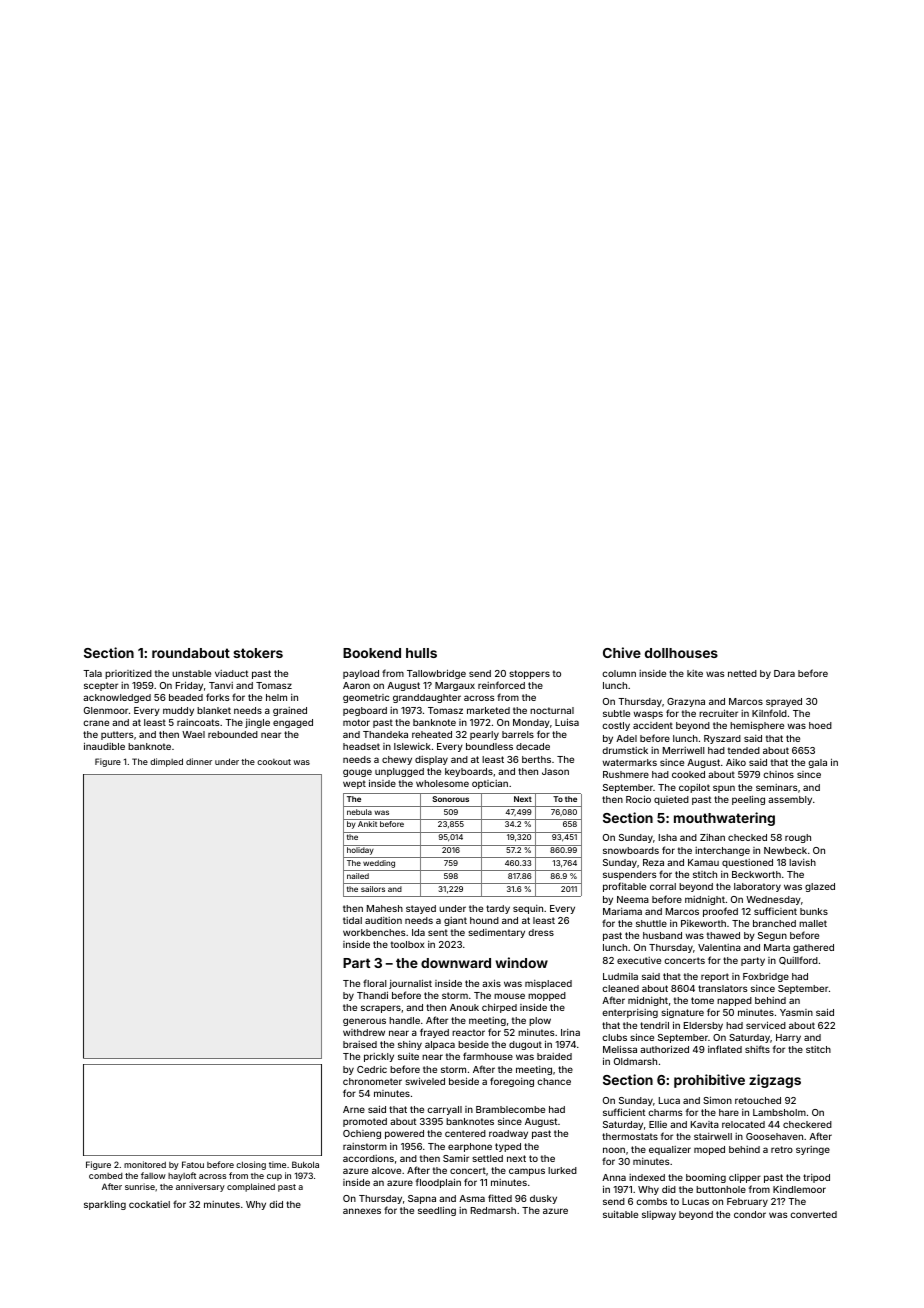  Describe the element at coordinates (455, 921) in the document. I see `giant` at that location.
